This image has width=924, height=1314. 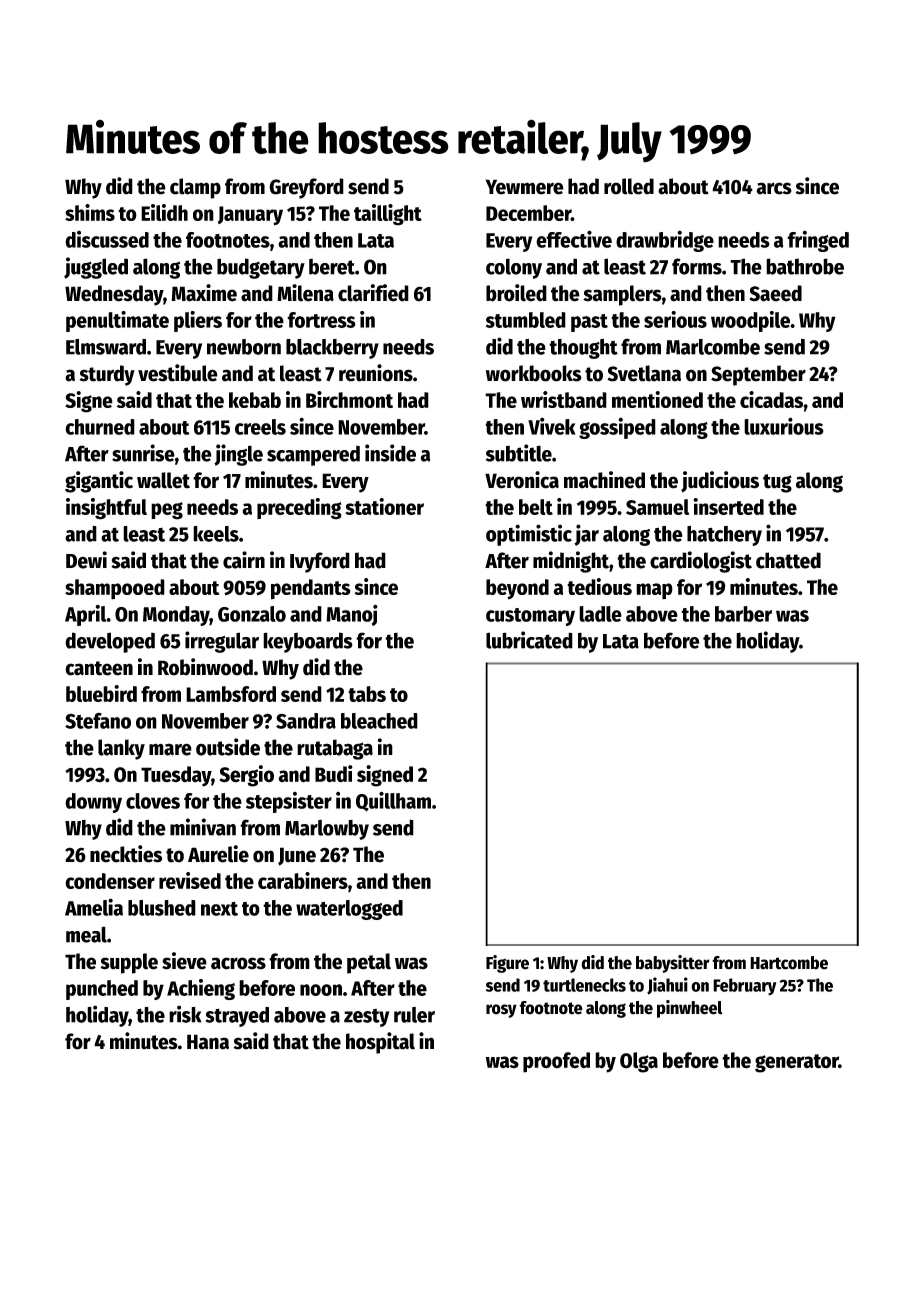 What do you see at coordinates (600, 614) in the image?
I see `ladle` at bounding box center [600, 614].
